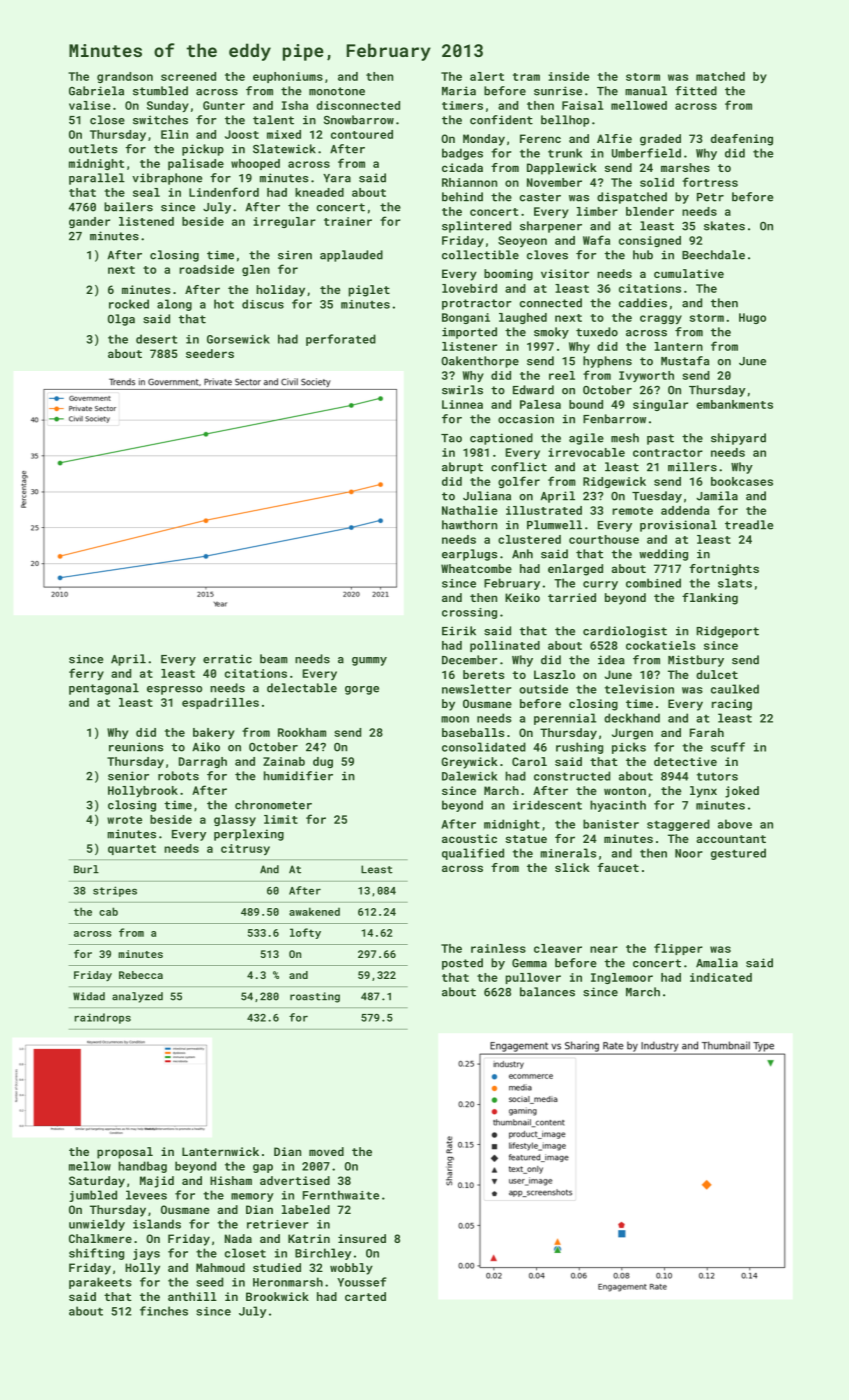 This document has width=849, height=1400. I want to click on matched, so click(720, 76).
